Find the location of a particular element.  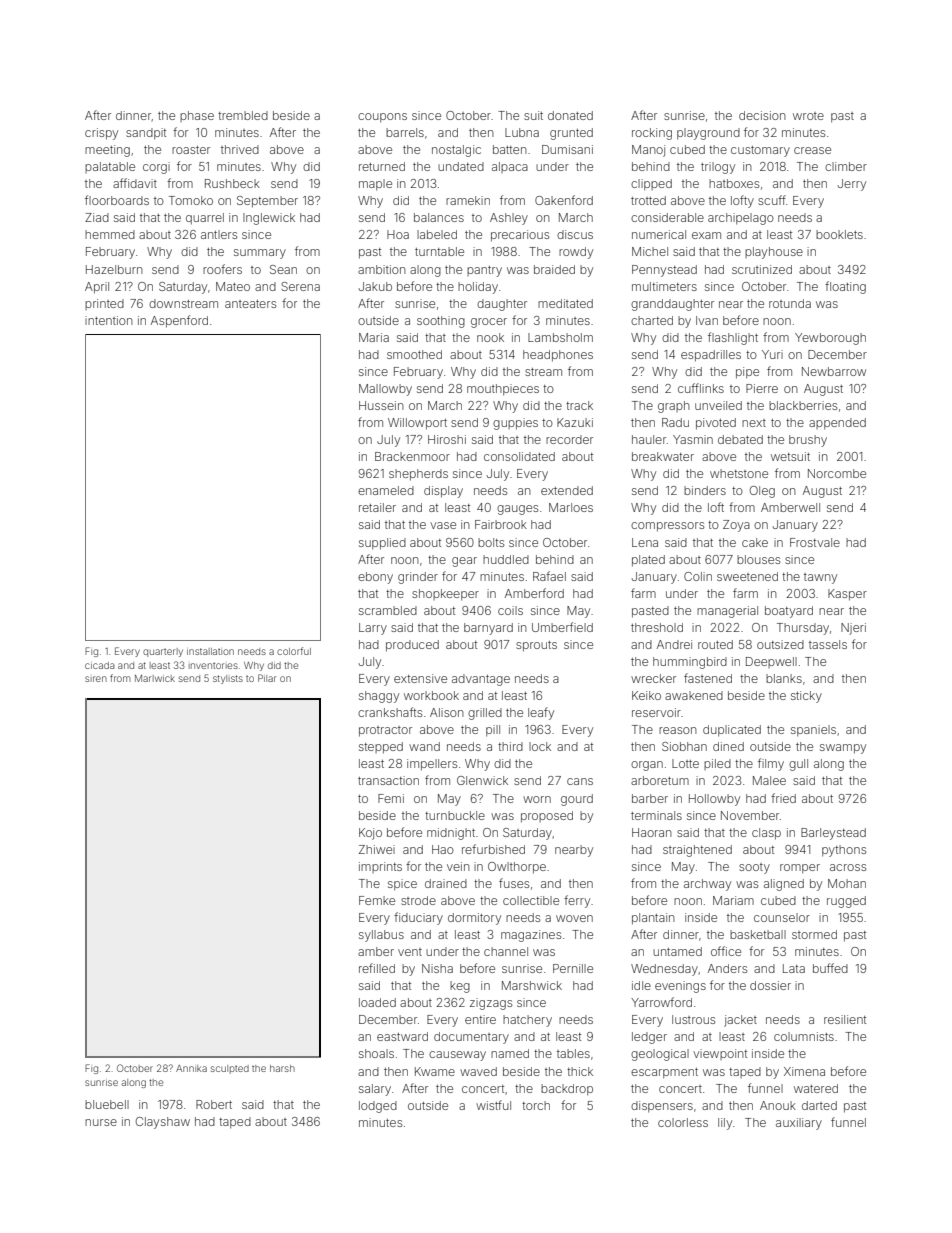

dined is located at coordinates (728, 746).
